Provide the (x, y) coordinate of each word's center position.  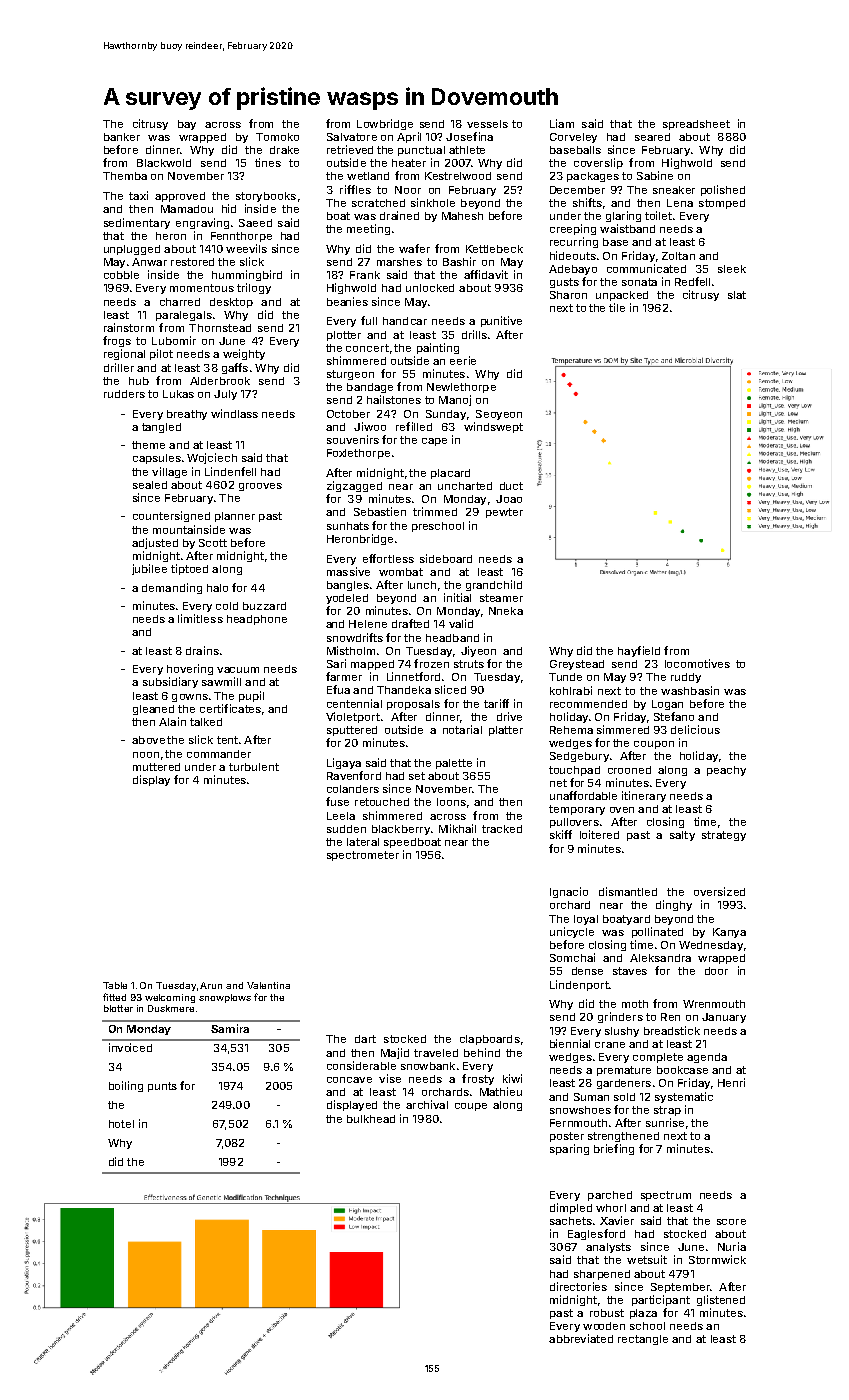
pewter (504, 513)
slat (737, 295)
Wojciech (212, 458)
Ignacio (569, 892)
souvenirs (353, 439)
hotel (121, 1124)
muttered (156, 767)
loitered (599, 834)
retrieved (350, 149)
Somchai (572, 957)
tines (268, 162)
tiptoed (189, 569)
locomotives (697, 663)
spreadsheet (696, 125)
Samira (230, 1028)
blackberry (401, 830)
